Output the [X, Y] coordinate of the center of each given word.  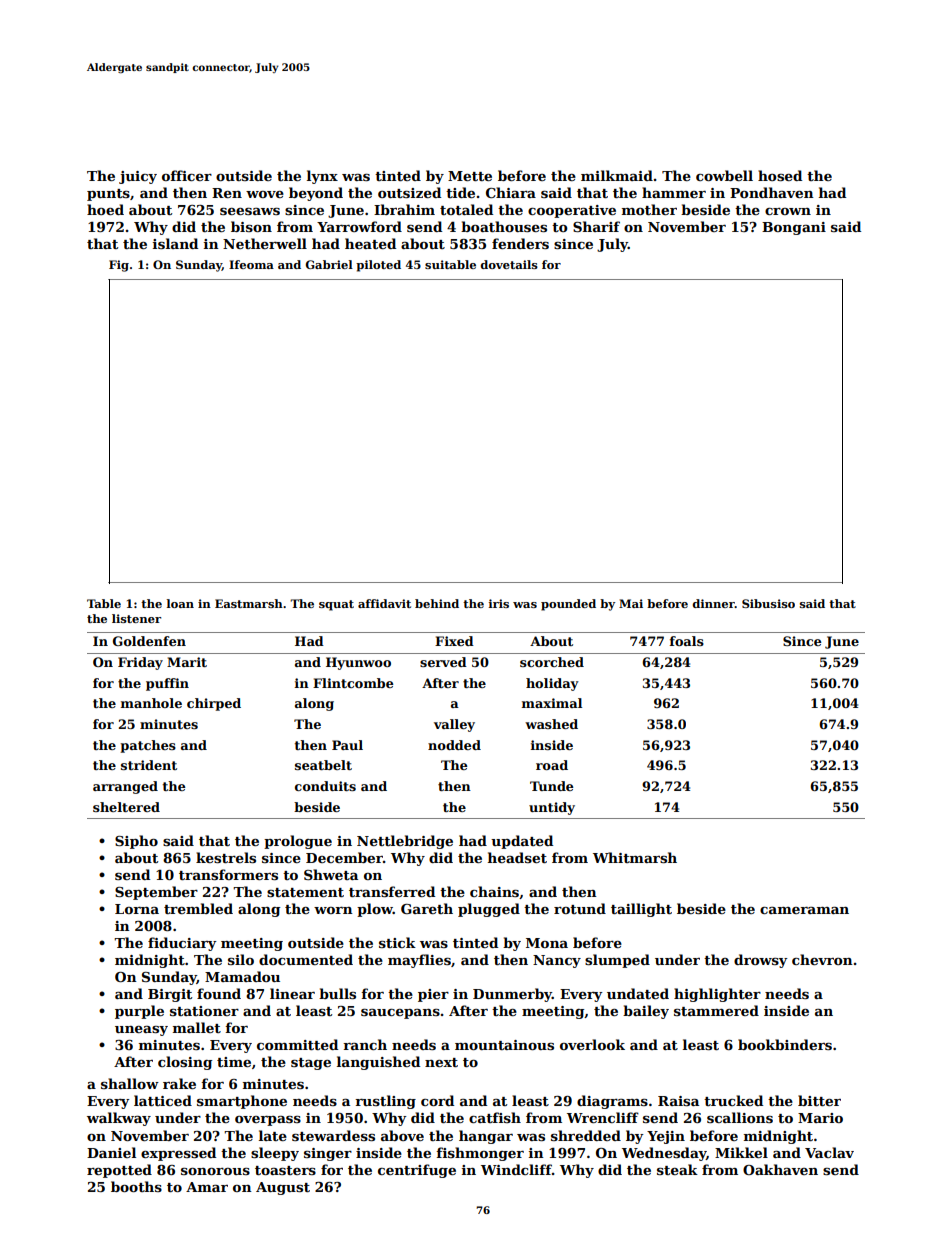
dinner [713, 603]
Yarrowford [359, 226]
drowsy [761, 961]
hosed [780, 175]
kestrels [226, 857]
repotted [119, 1171]
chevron [822, 959]
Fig [119, 266]
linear [292, 993]
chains [494, 891]
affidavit [384, 603]
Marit [187, 662]
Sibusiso [768, 603]
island [175, 243]
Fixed [454, 641]
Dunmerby [512, 995]
